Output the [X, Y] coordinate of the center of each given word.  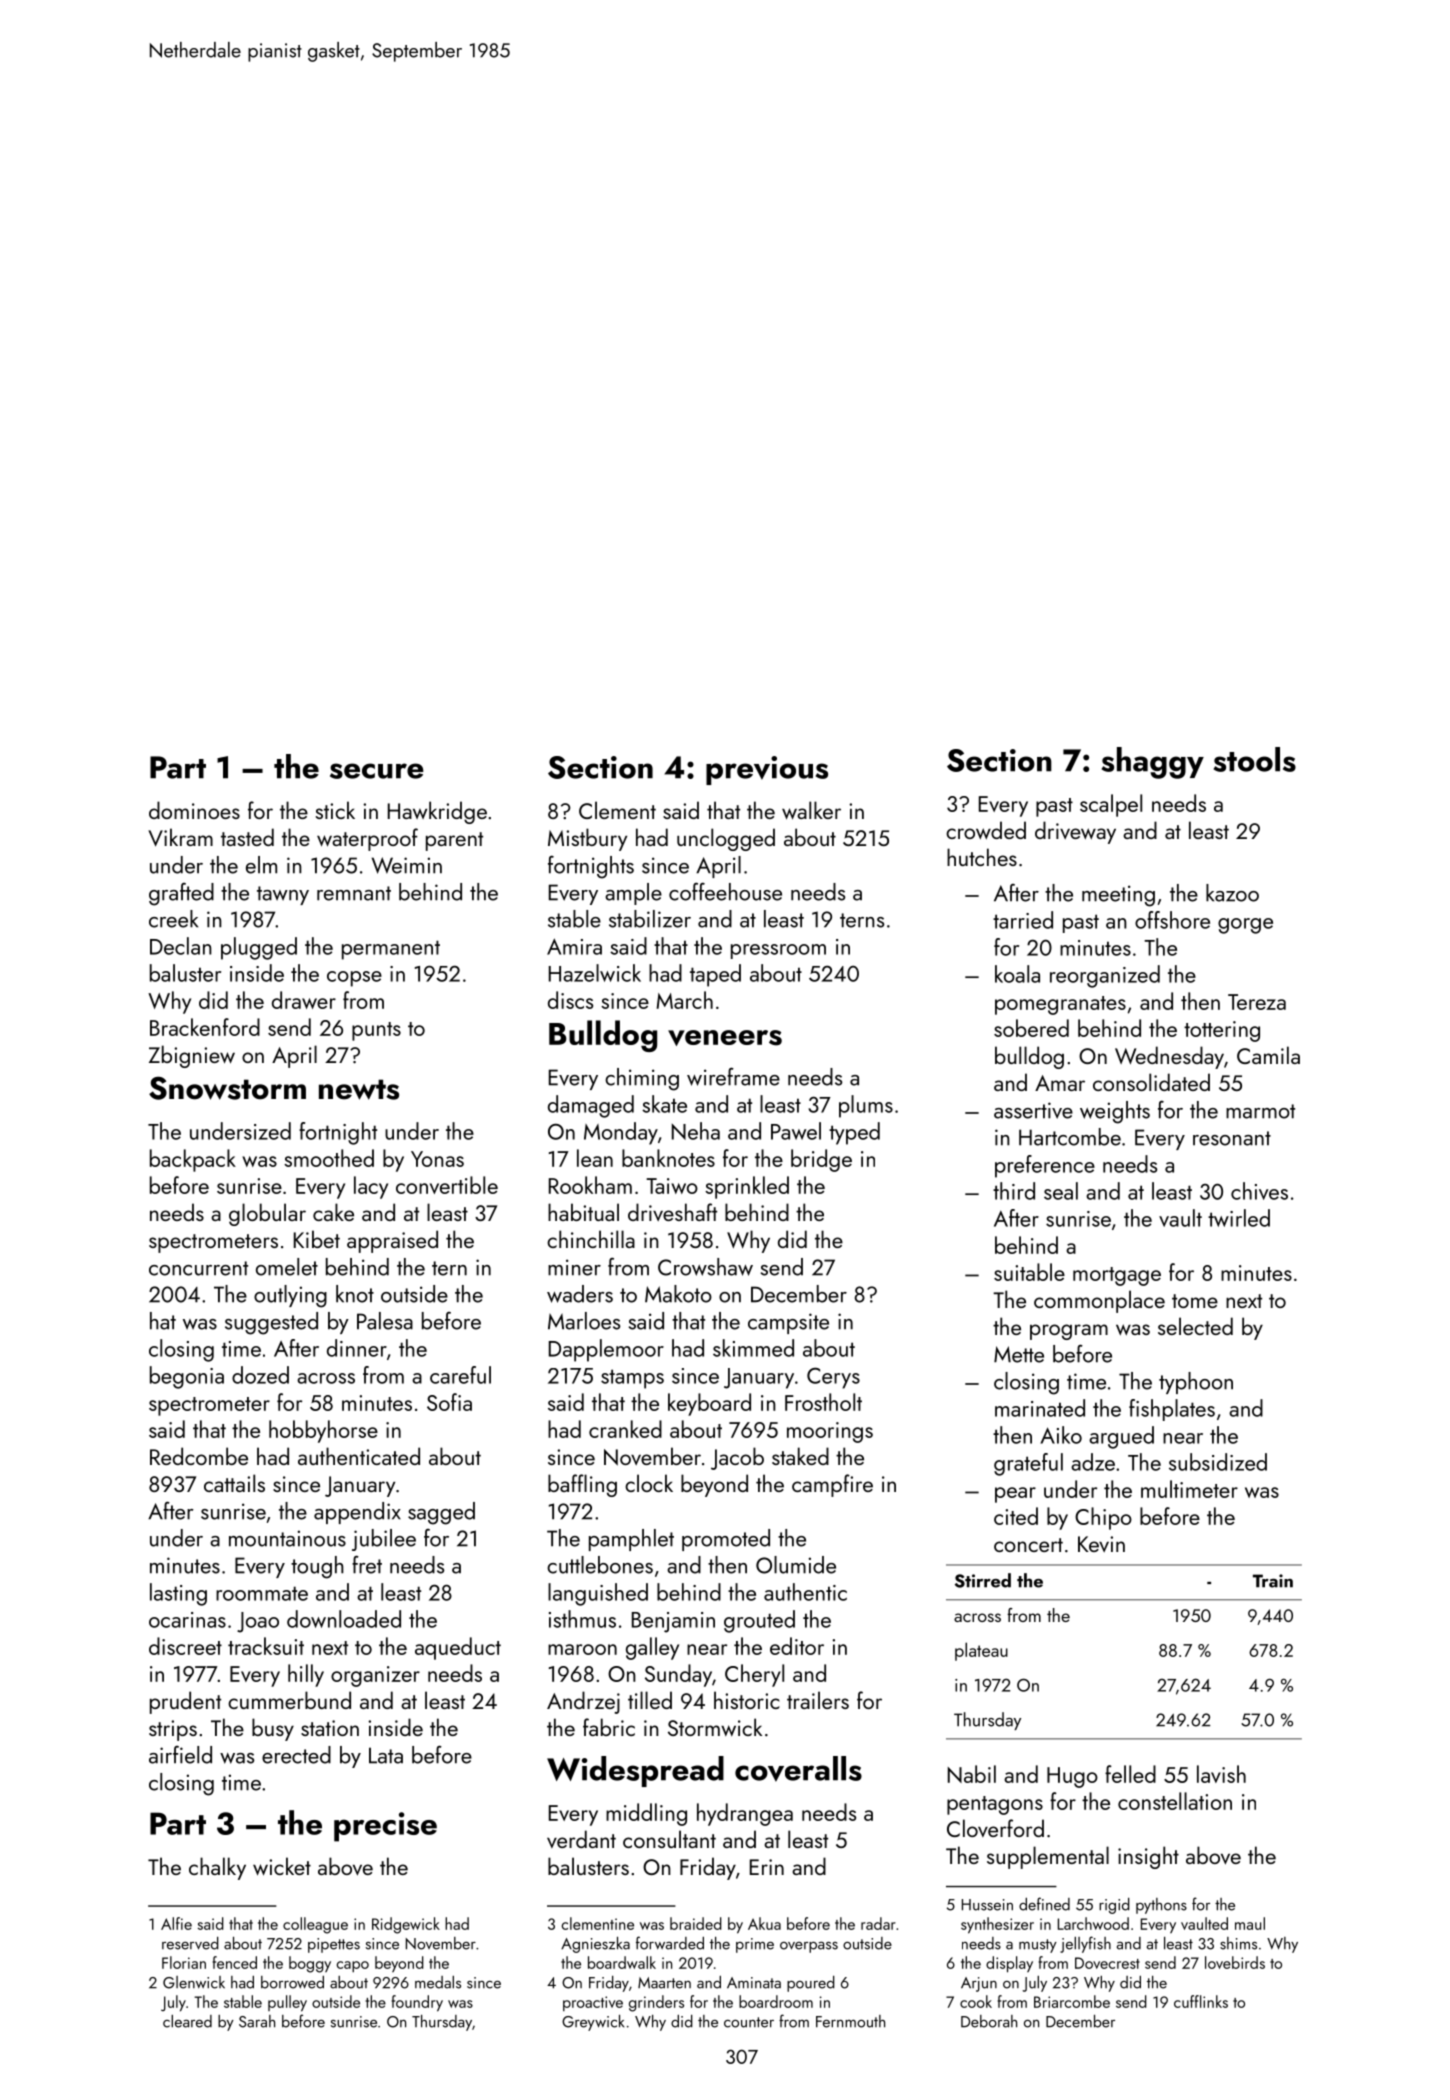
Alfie [176, 1923]
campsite [788, 1323]
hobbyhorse [323, 1431]
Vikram [180, 837]
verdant [581, 1839]
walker [811, 810]
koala [1017, 974]
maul [1250, 1923]
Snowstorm [227, 1088]
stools [1255, 759]
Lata [386, 1755]
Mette [1019, 1354]
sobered [1031, 1028]
